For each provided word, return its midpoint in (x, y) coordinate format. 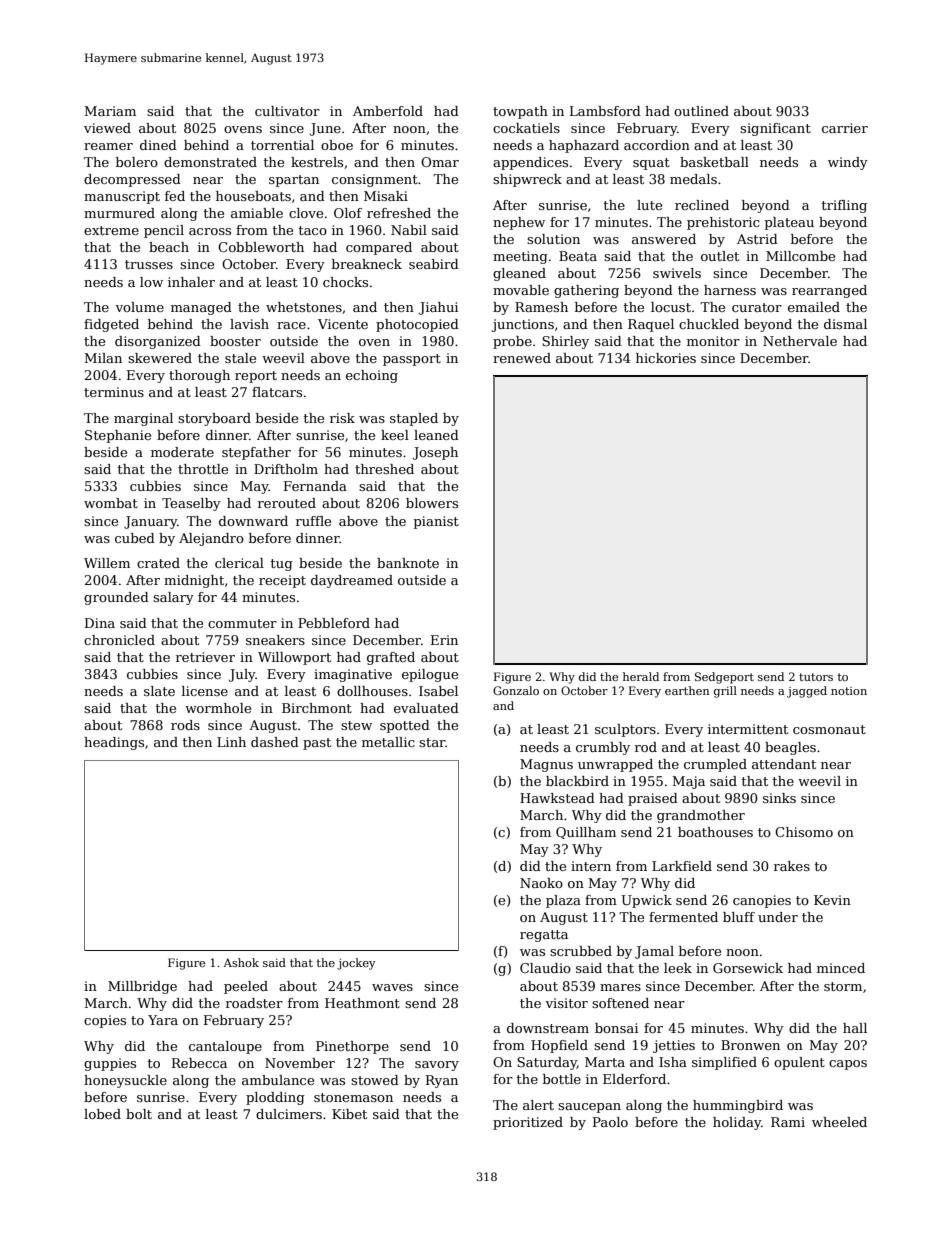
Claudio (545, 968)
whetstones (304, 307)
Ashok (241, 962)
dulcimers (289, 1114)
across (210, 231)
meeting (520, 257)
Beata (578, 256)
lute (649, 205)
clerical (239, 563)
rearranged (829, 291)
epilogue (430, 675)
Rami (788, 1122)
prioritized (528, 1123)
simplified (724, 1063)
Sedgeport (724, 678)
